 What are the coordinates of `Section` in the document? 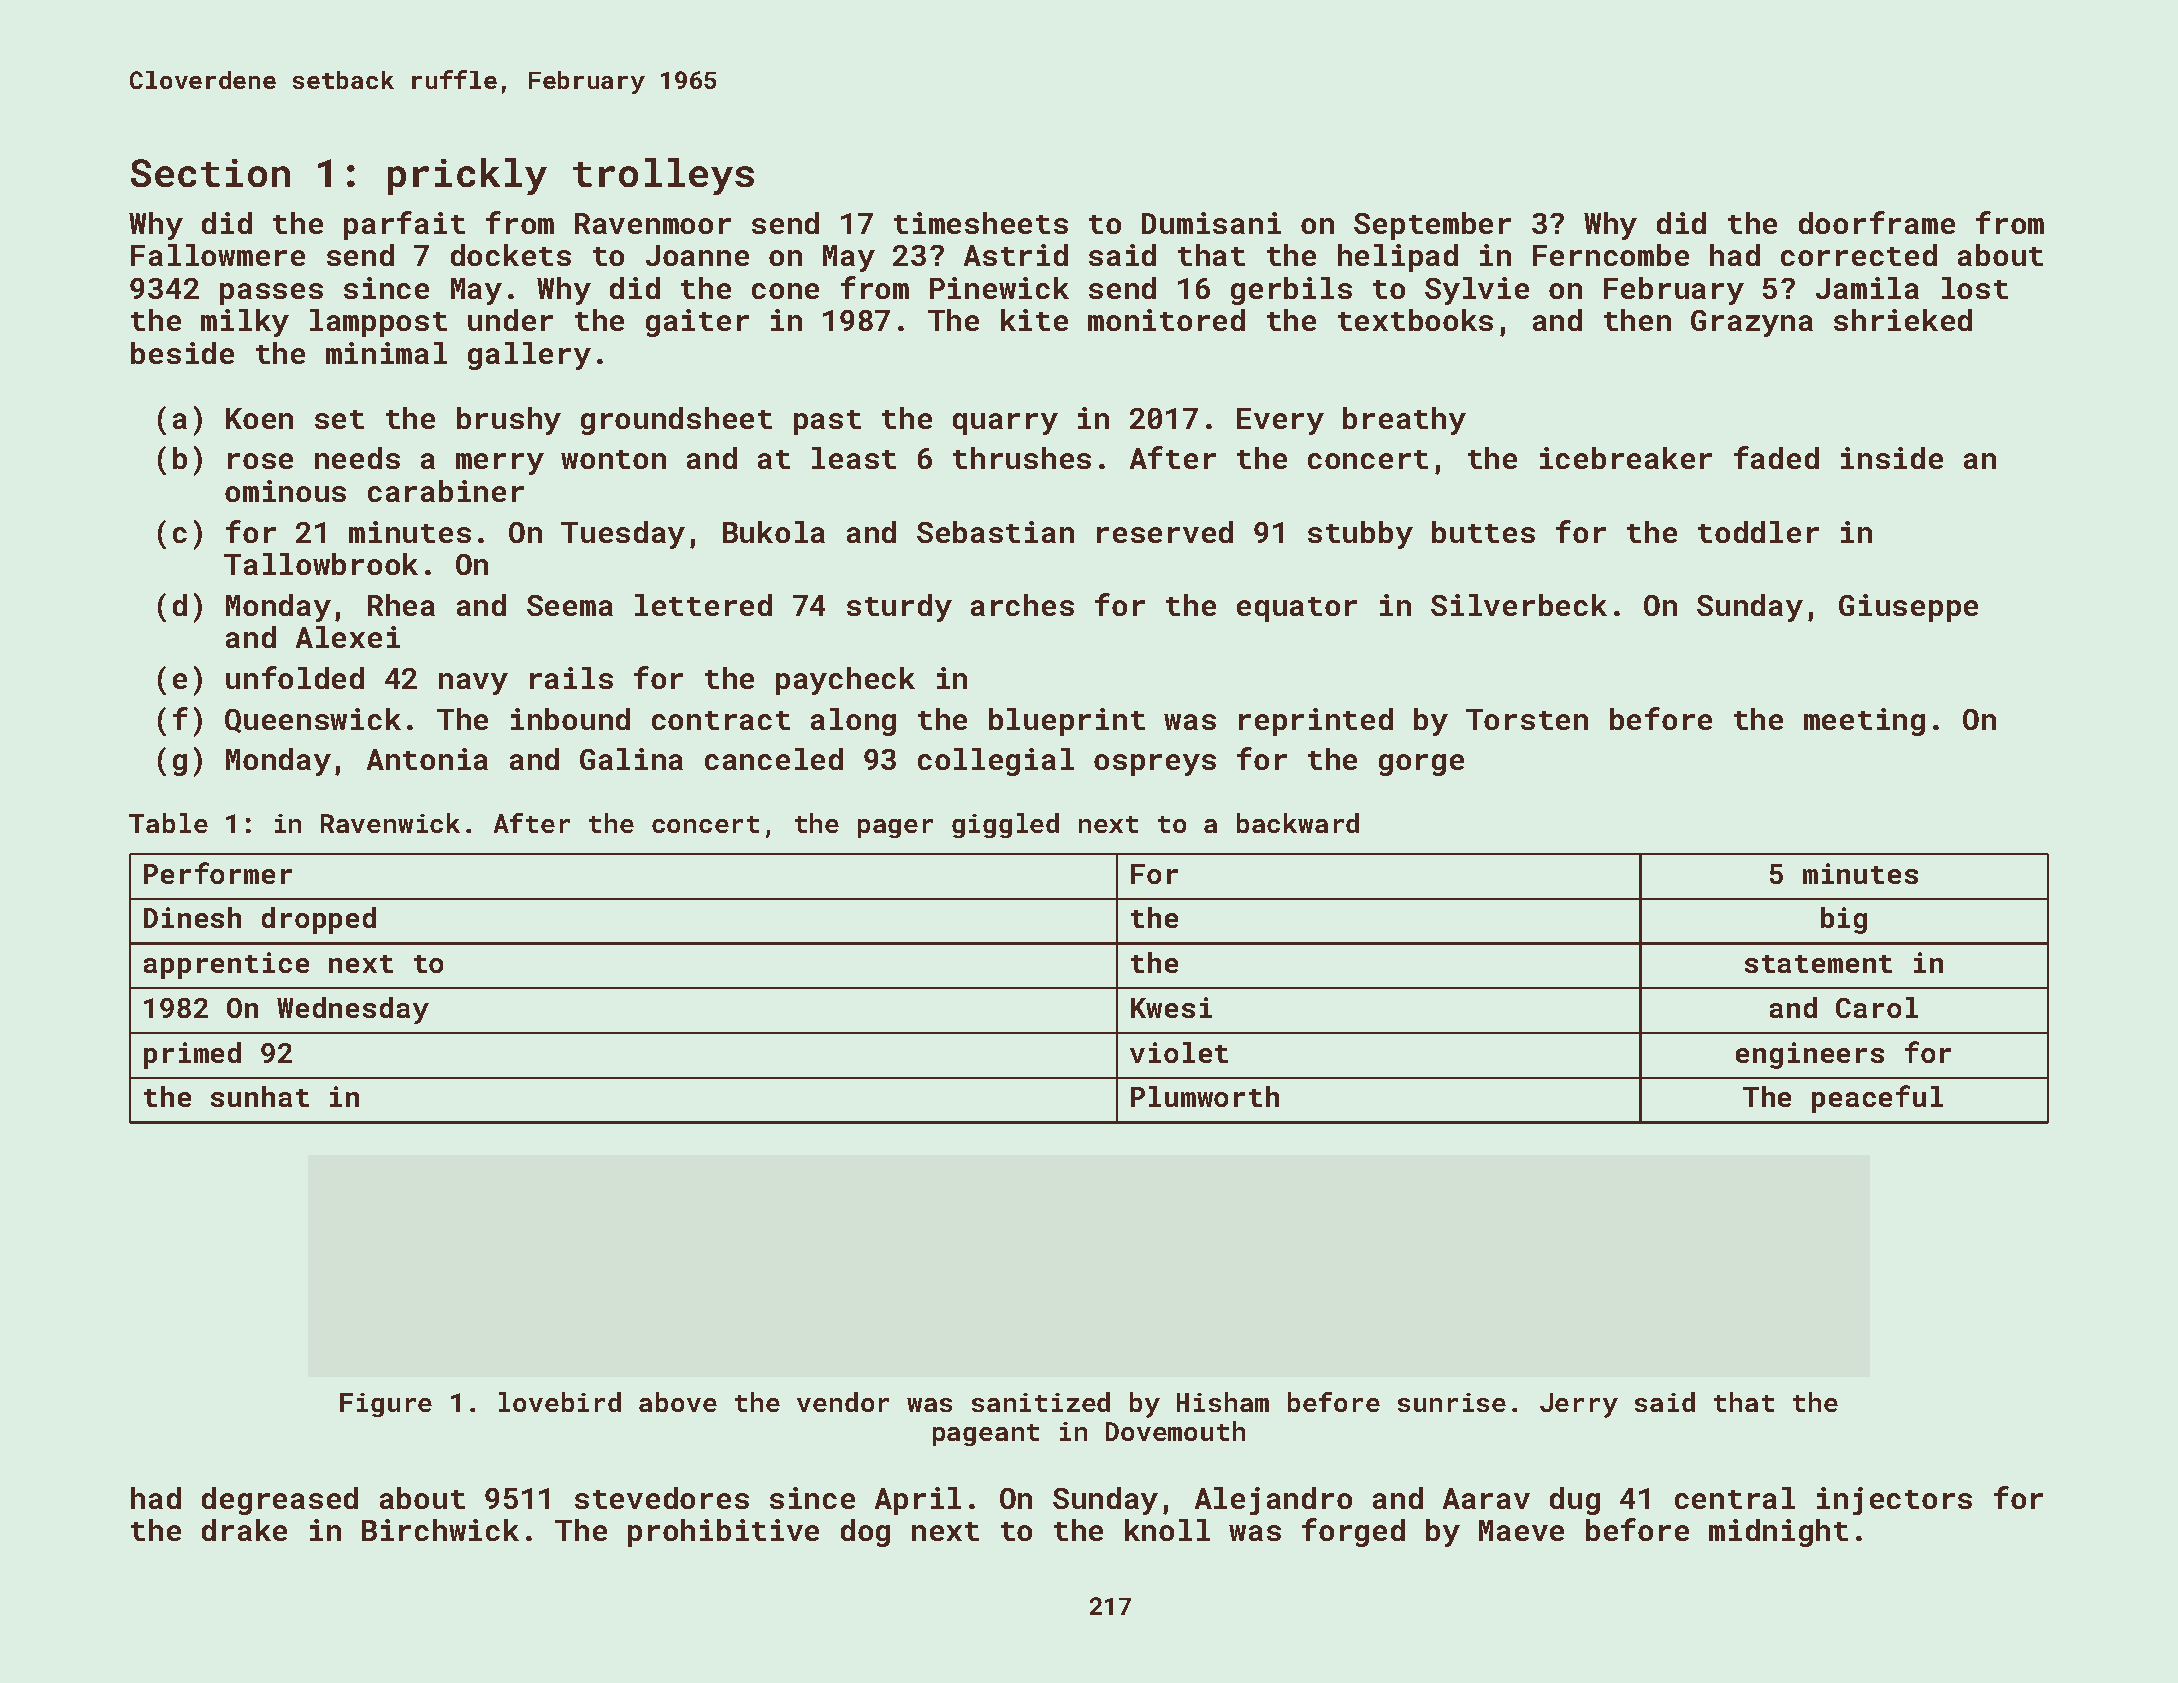 It's located at (210, 173).
